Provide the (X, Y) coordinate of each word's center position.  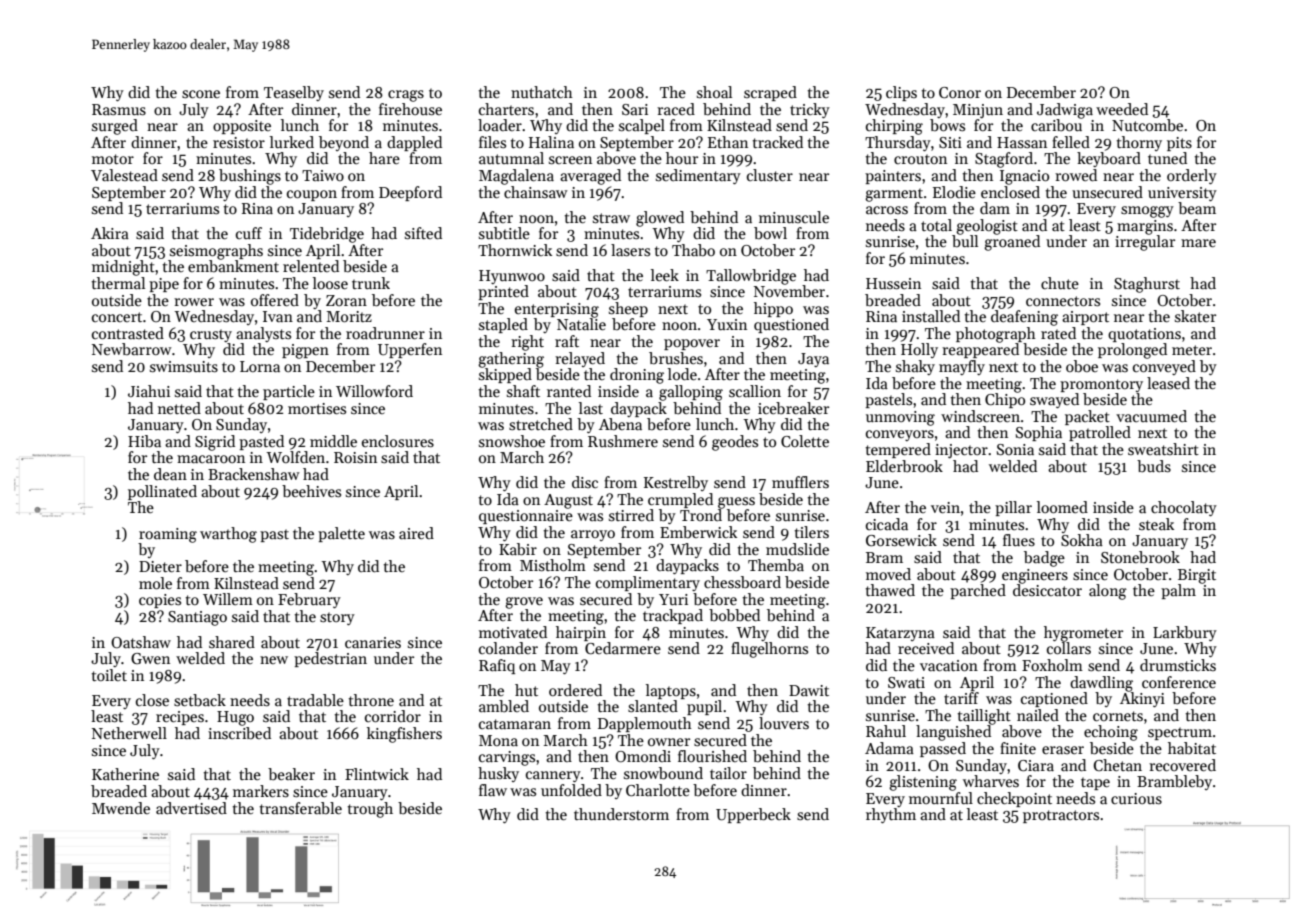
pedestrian (330, 659)
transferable (301, 808)
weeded (1122, 109)
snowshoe (512, 441)
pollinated (162, 492)
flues (1019, 540)
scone (201, 94)
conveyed (1164, 367)
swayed (1054, 400)
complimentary (648, 583)
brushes (676, 358)
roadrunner (385, 333)
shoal (714, 92)
